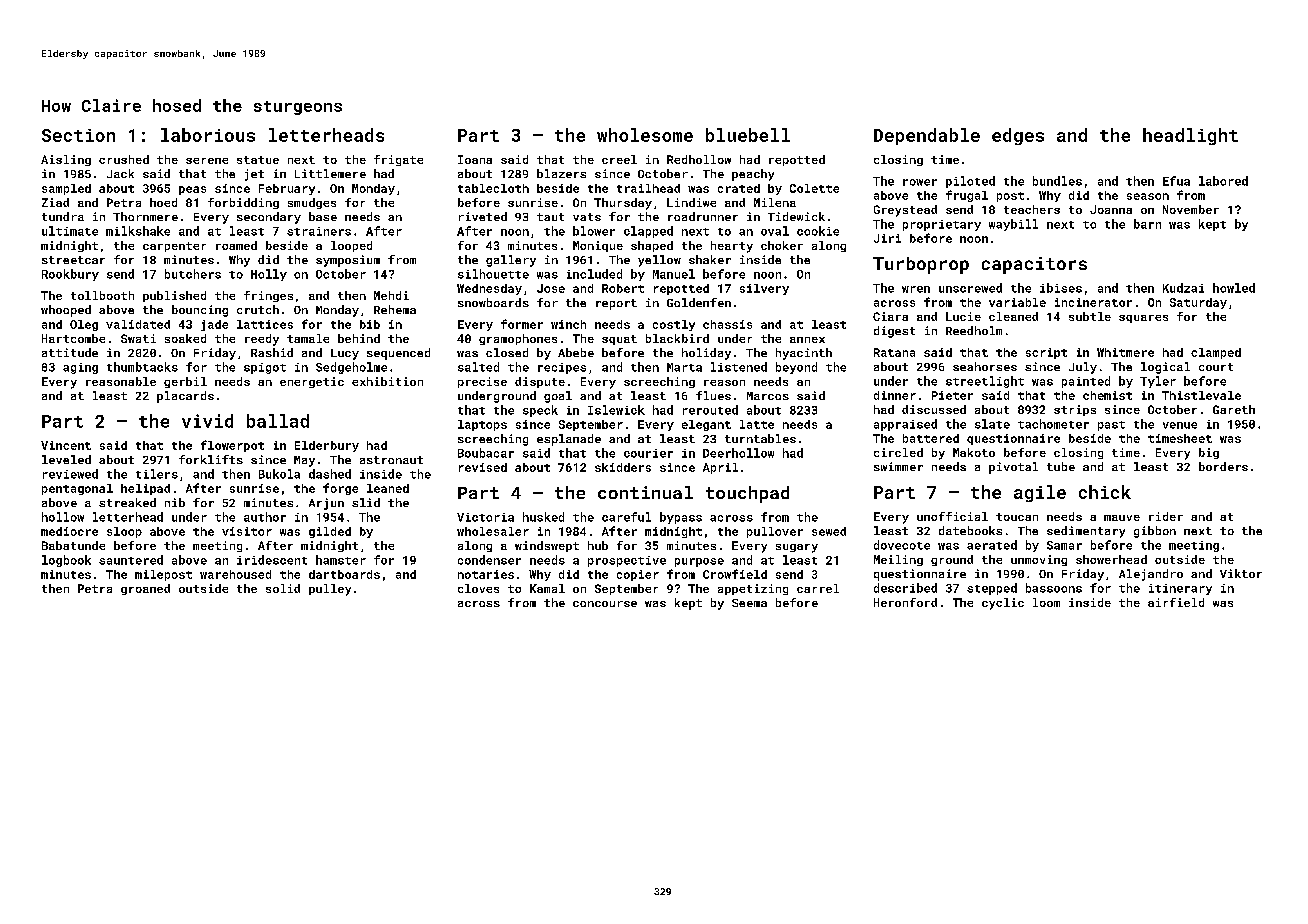 This screenshot has width=1308, height=924. Describe the element at coordinates (214, 325) in the screenshot. I see `jade` at that location.
